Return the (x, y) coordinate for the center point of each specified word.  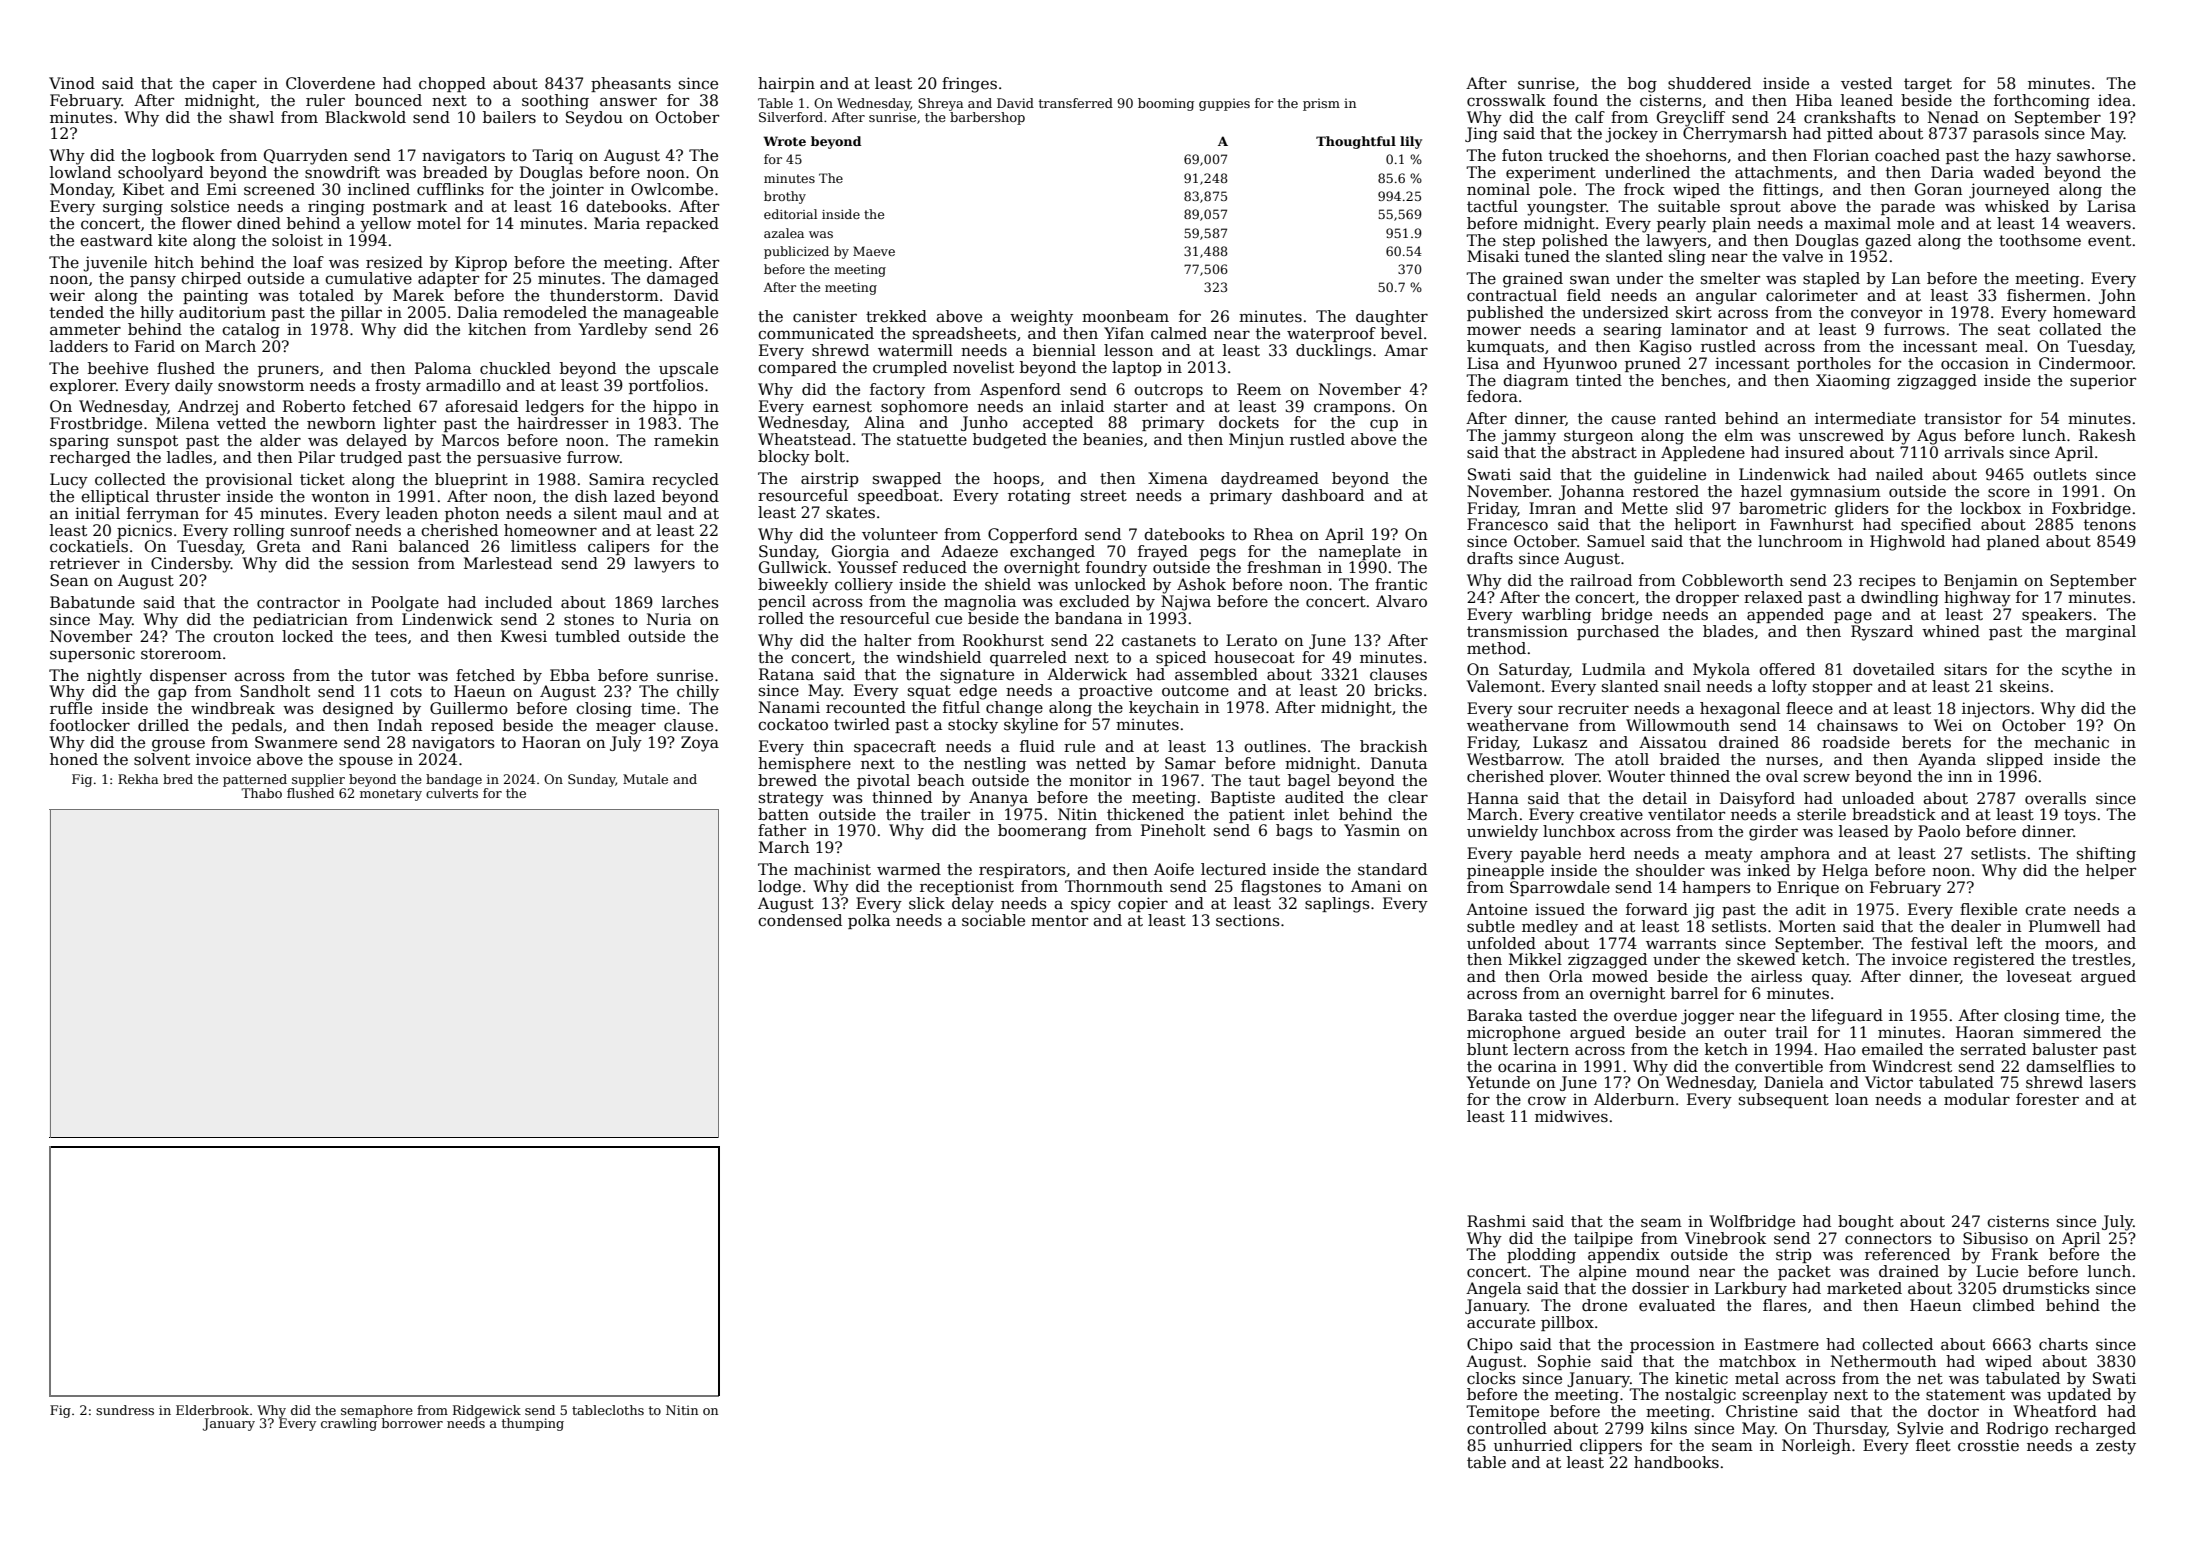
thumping (533, 1424)
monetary (391, 795)
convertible (1779, 1066)
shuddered (1709, 83)
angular (1726, 297)
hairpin (786, 84)
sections (1248, 920)
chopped (452, 84)
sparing (79, 442)
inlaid (1082, 406)
